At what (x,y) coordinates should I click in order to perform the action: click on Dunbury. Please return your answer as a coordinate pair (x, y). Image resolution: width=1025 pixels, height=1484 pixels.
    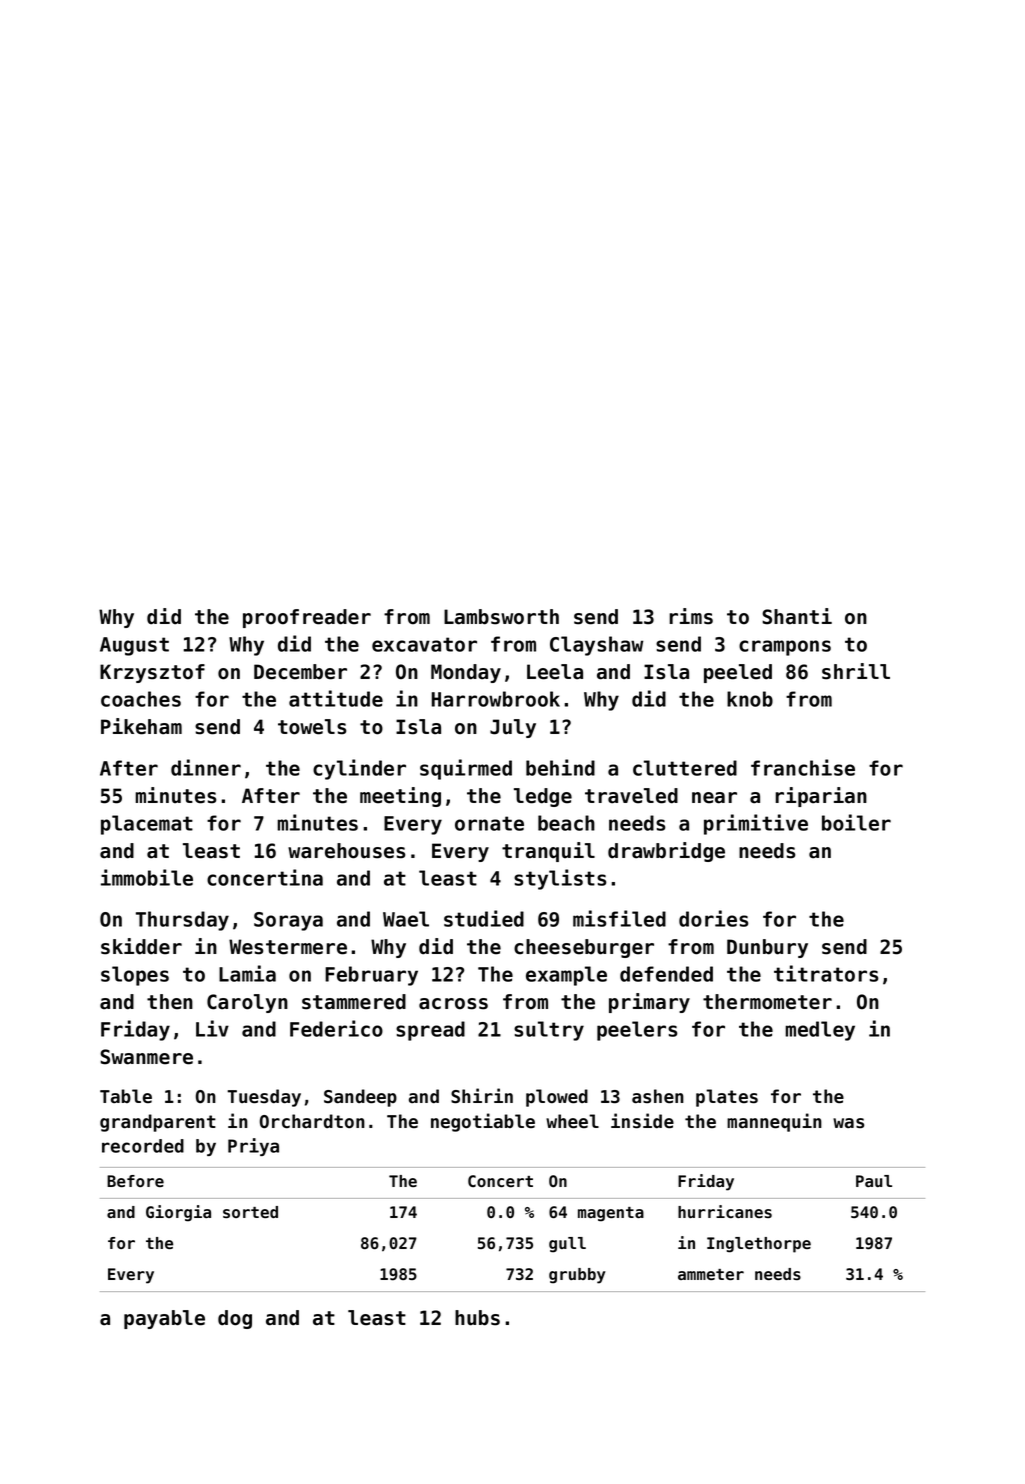
    Looking at the image, I should click on (767, 948).
